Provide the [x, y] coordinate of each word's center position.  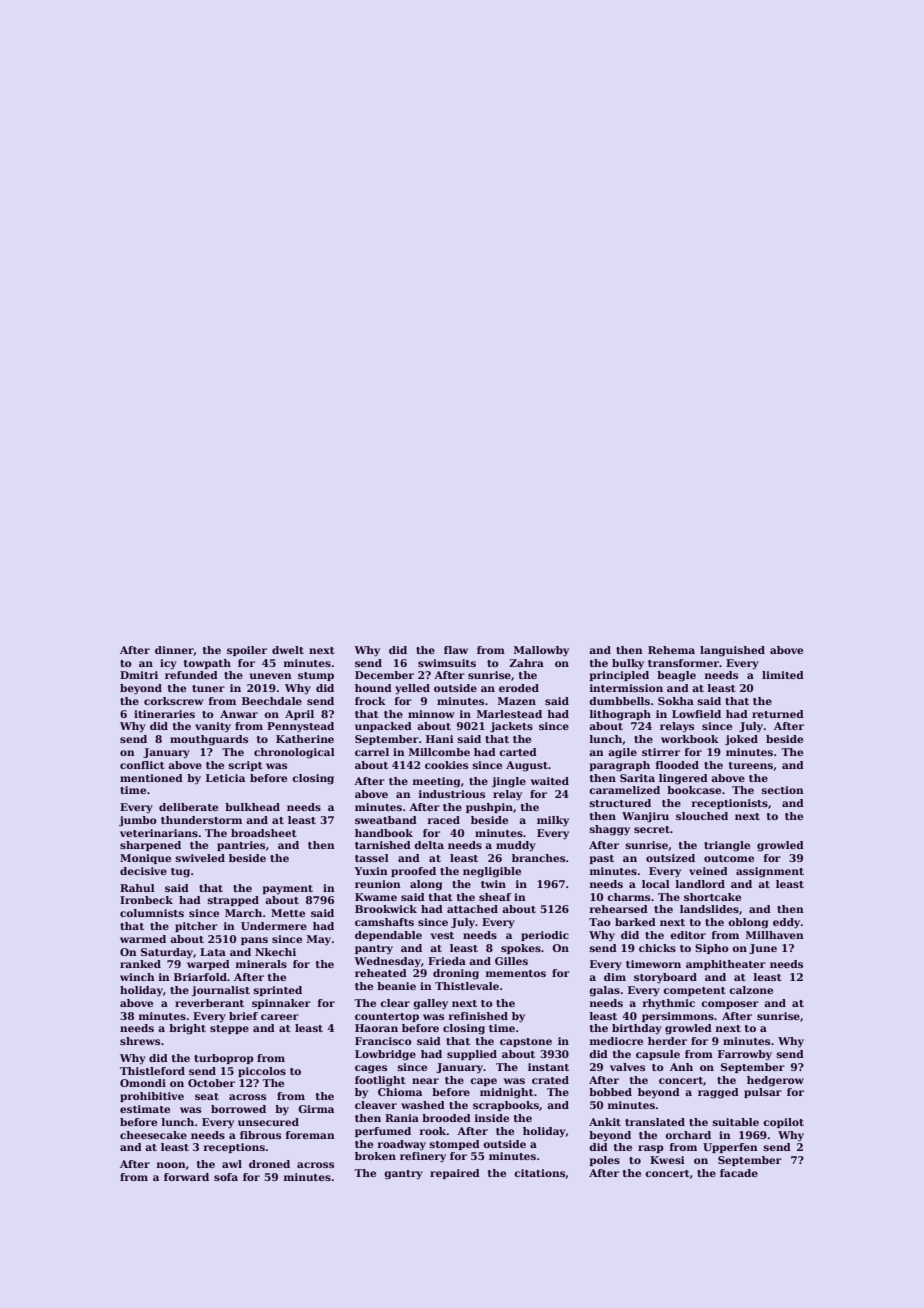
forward [186, 1177]
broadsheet [264, 833]
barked [635, 922]
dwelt [288, 650]
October [211, 1083]
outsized [670, 858]
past [601, 859]
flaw [456, 650]
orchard [688, 1135]
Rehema [671, 650]
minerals [261, 964]
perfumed [383, 1132]
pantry [374, 950]
